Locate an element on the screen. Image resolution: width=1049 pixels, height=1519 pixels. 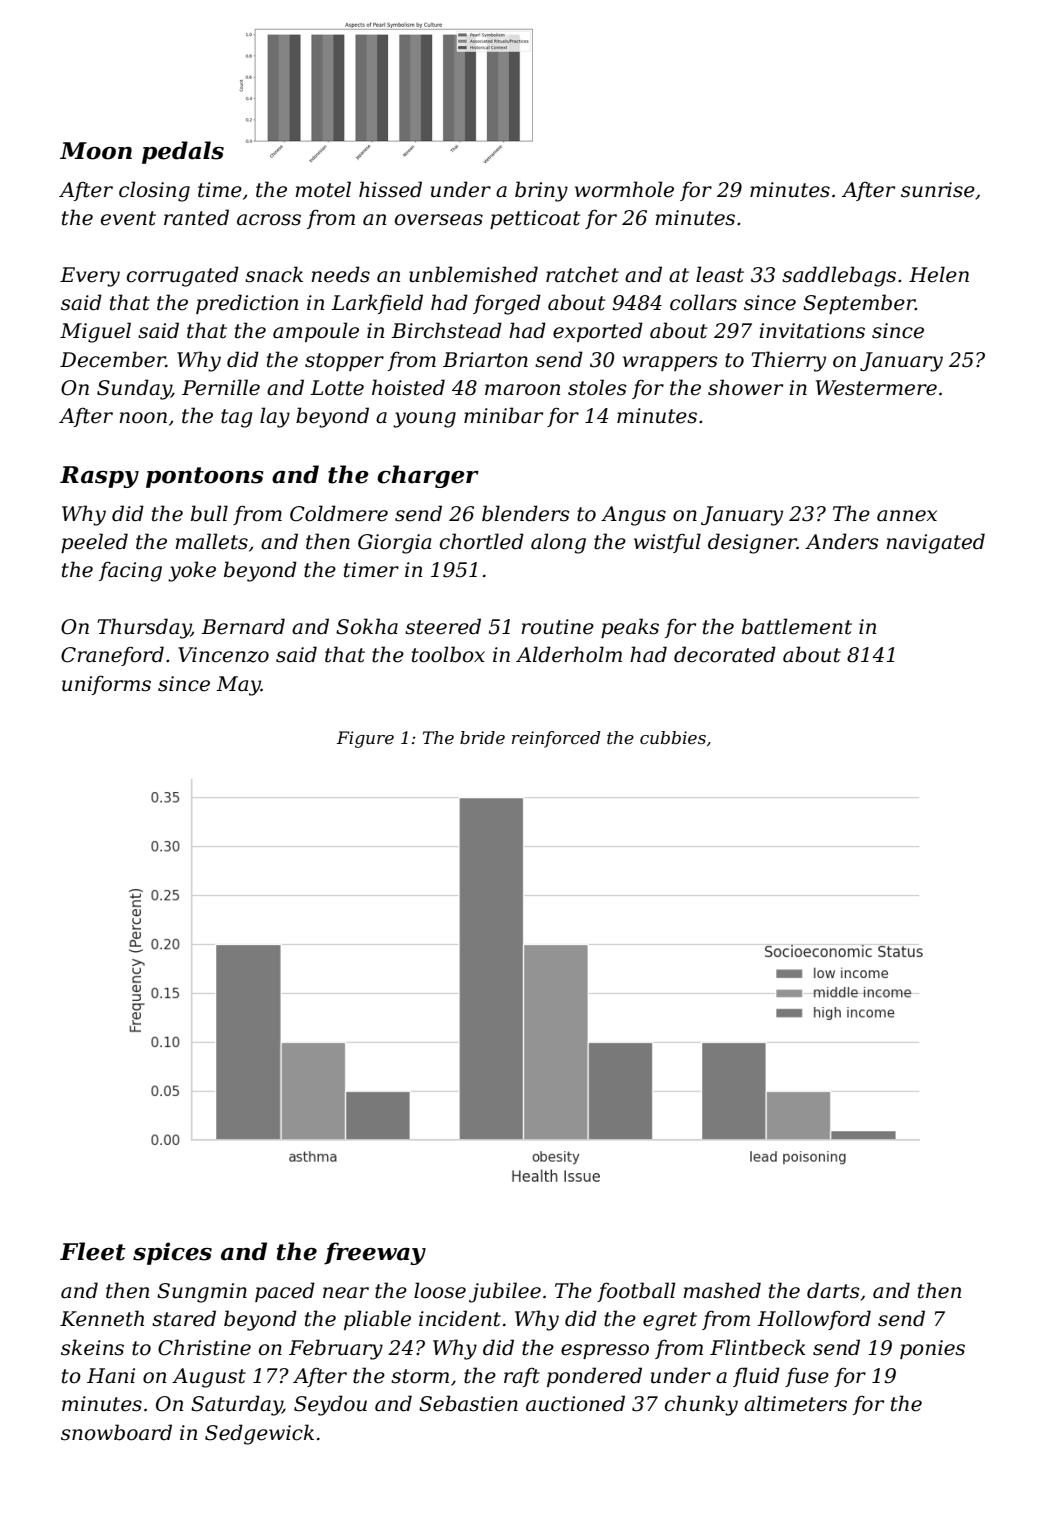
chunky is located at coordinates (701, 1405).
